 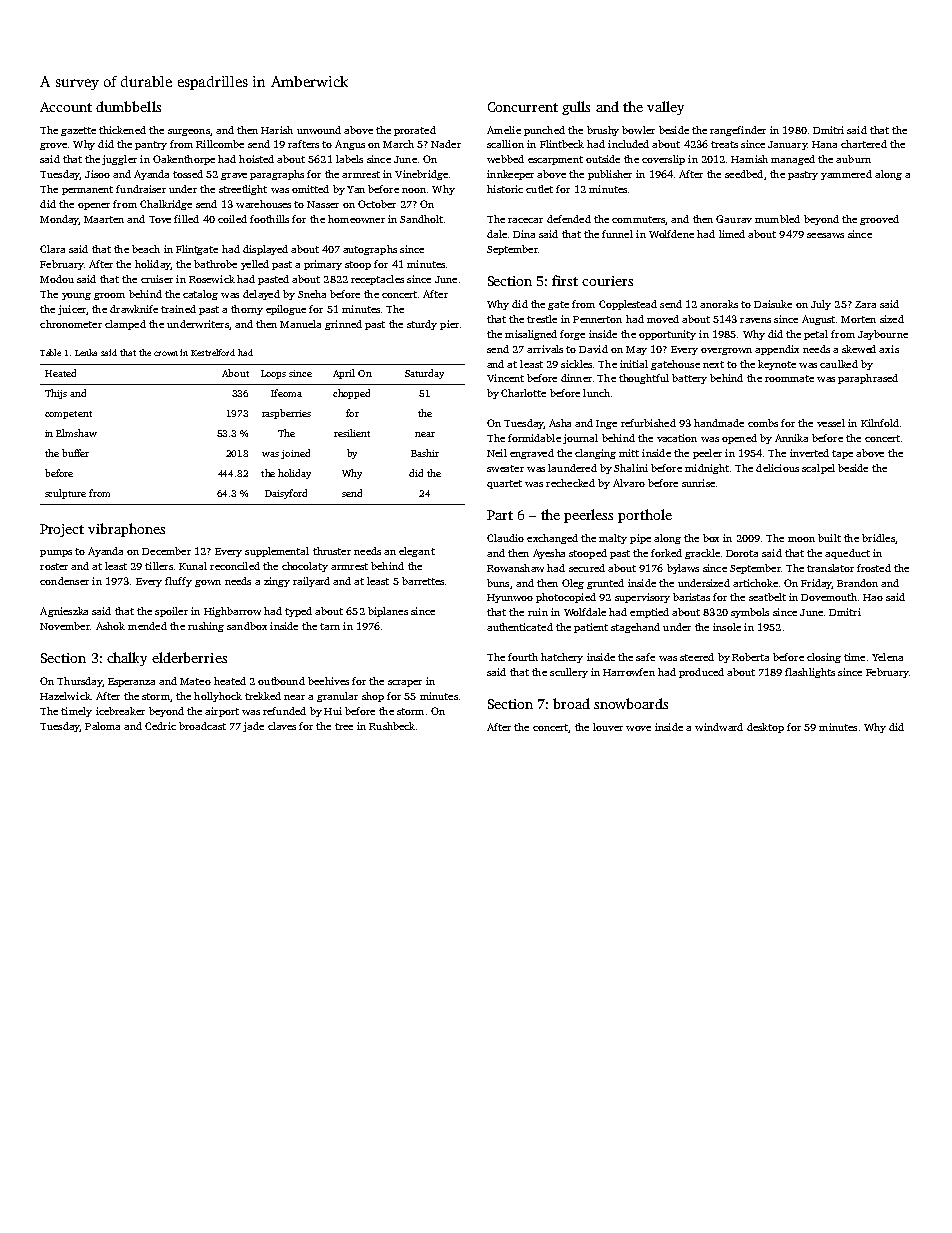 What do you see at coordinates (75, 453) in the page?
I see `buffer` at bounding box center [75, 453].
